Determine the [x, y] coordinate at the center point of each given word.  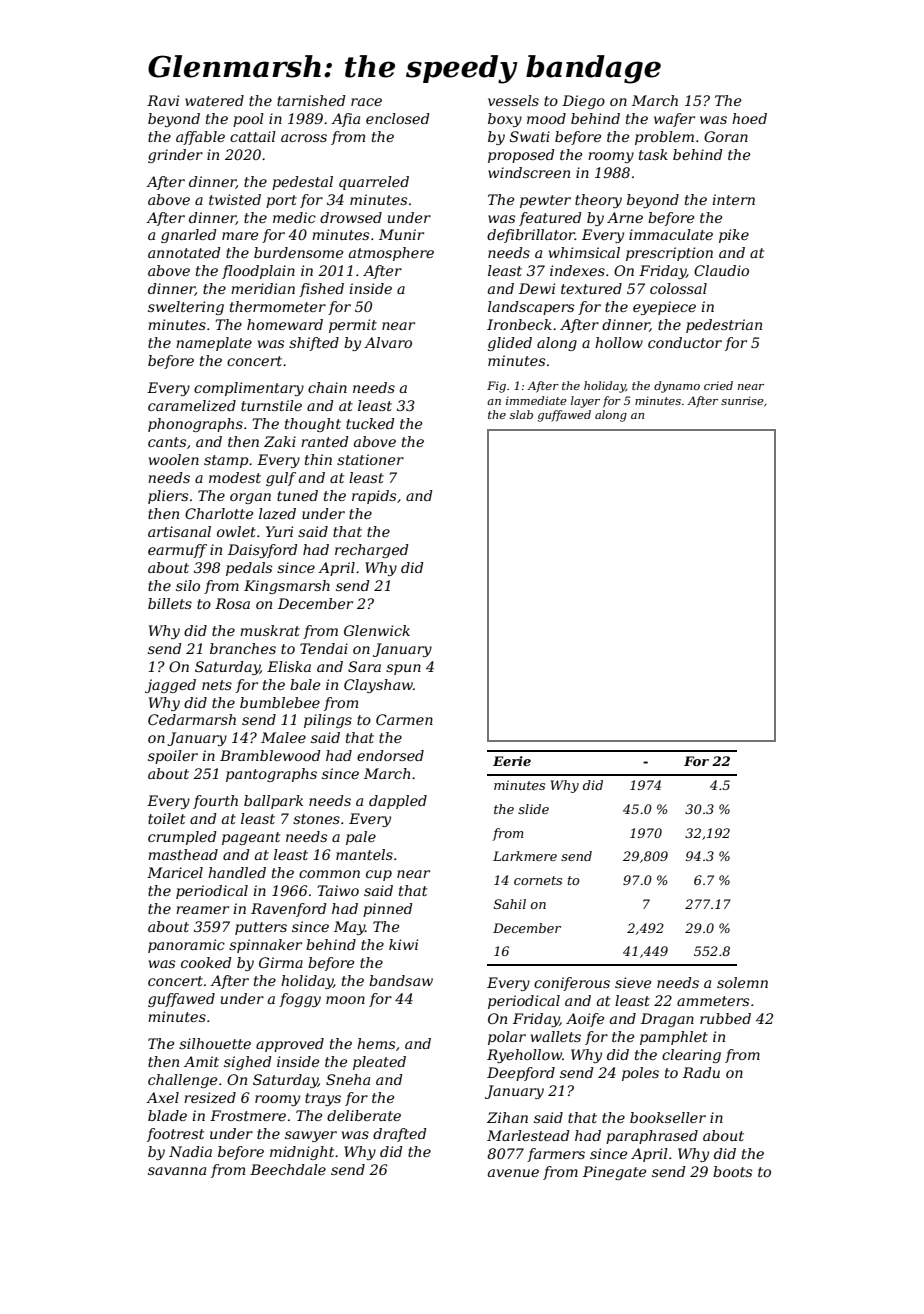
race [366, 102]
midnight [302, 1153]
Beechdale [288, 1169]
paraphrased [652, 1137]
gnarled [189, 236]
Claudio [721, 270]
